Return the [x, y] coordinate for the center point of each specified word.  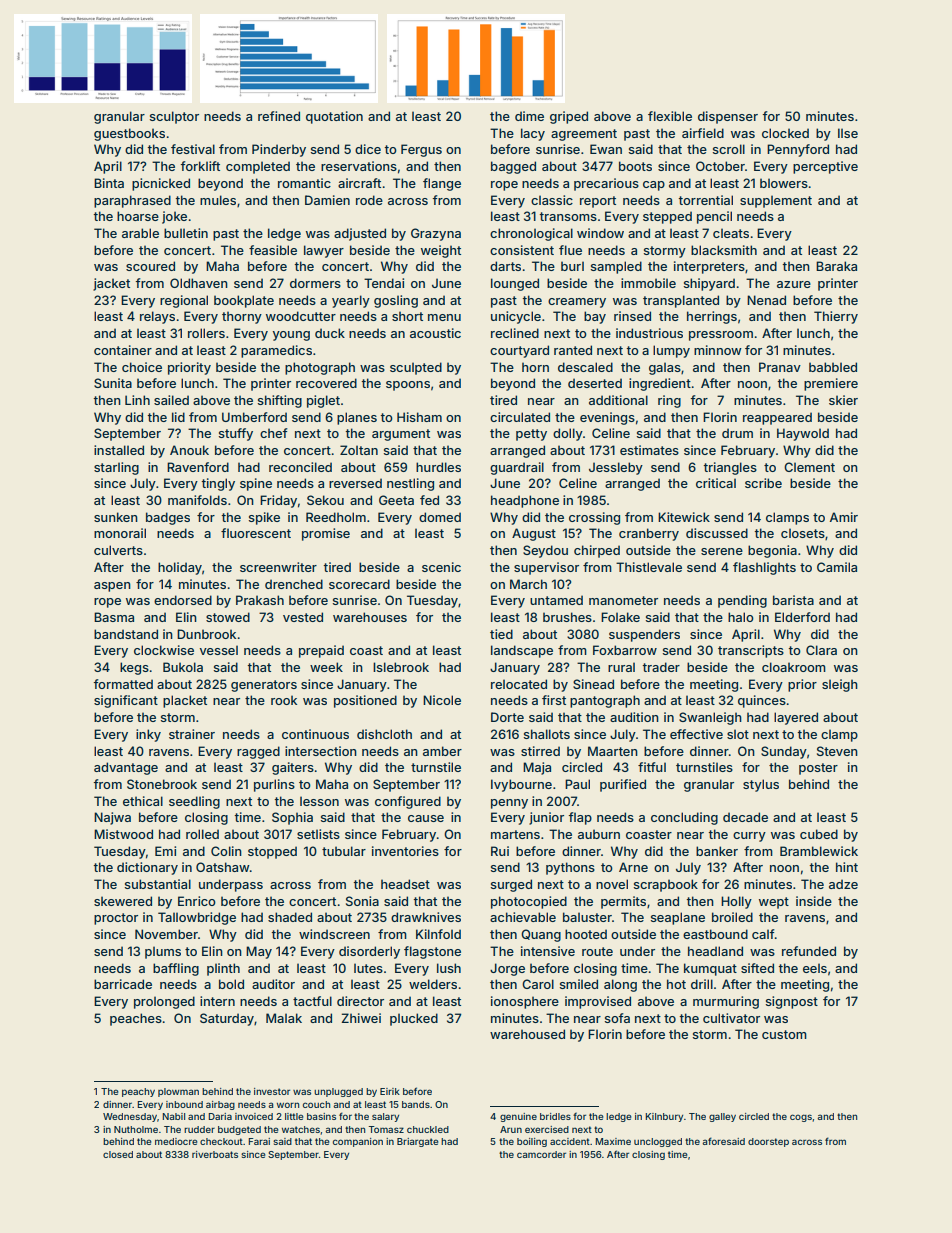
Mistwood [123, 834]
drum [737, 433]
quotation [334, 117]
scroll [729, 149]
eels [815, 968]
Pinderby [279, 150]
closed [118, 1154]
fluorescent [256, 533]
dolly [568, 434]
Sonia [362, 901]
